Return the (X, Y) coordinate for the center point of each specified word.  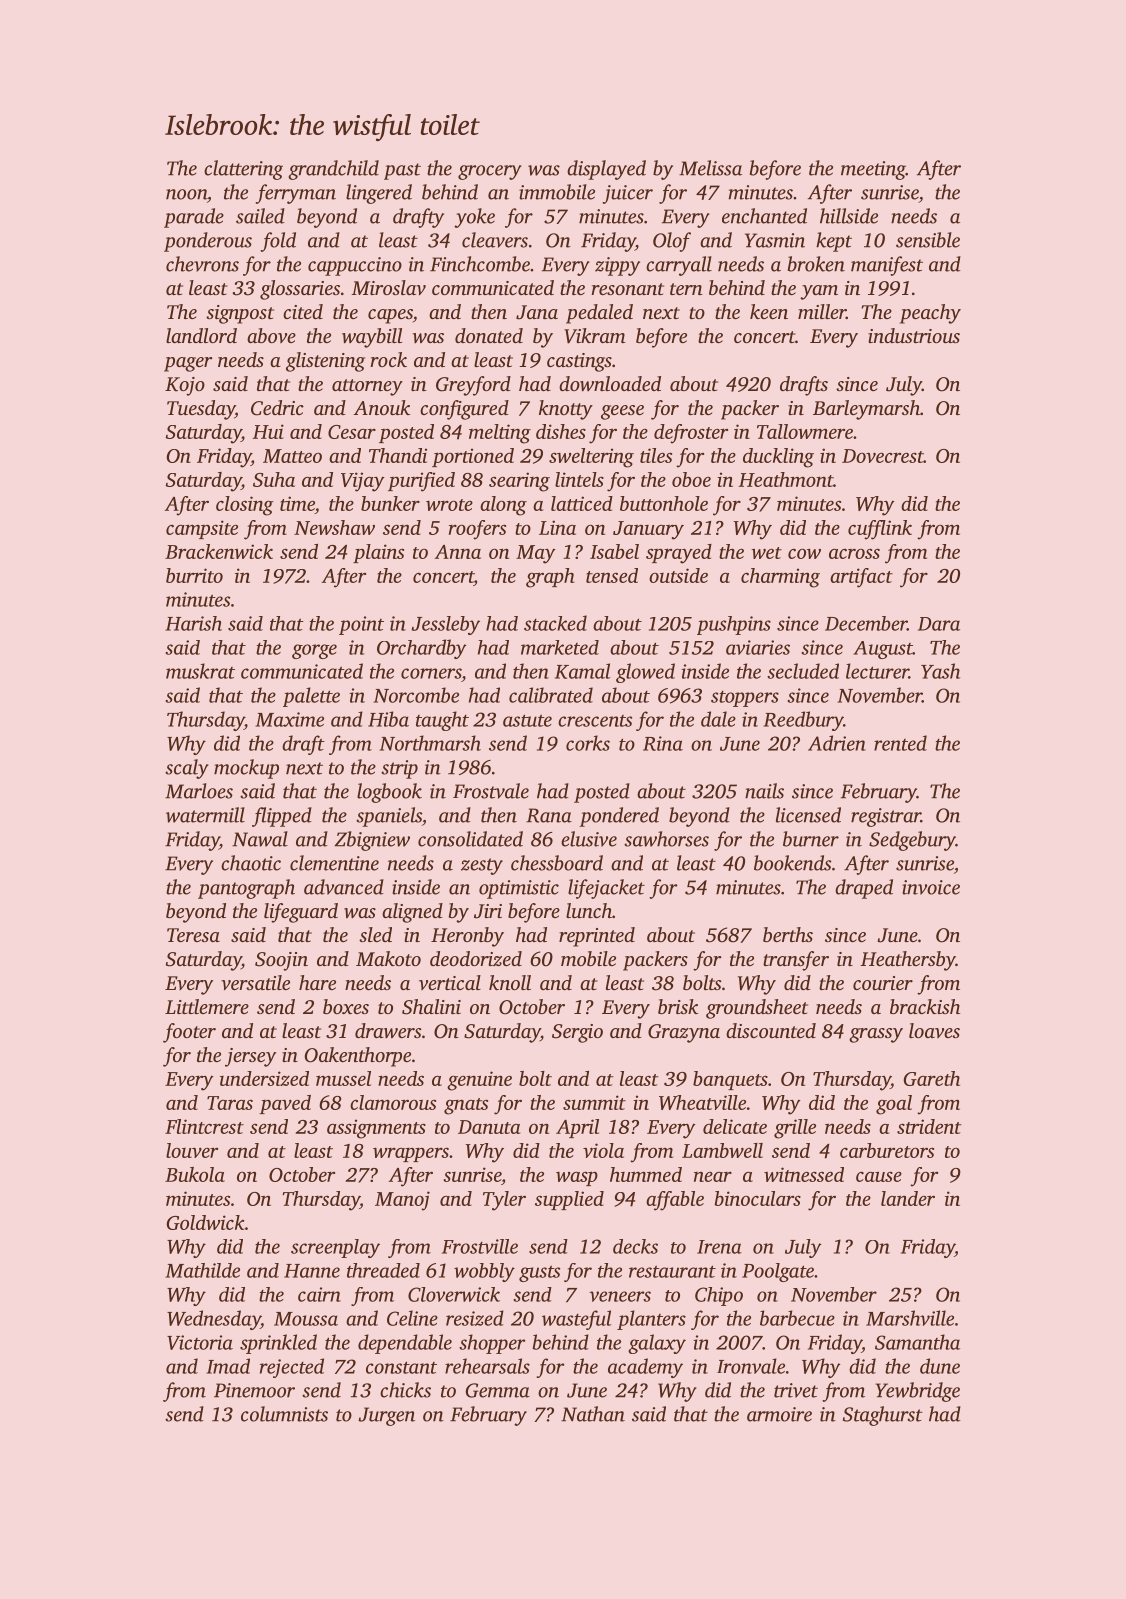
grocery (490, 172)
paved (285, 1104)
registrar (886, 817)
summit (594, 1102)
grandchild (333, 170)
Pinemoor (254, 1390)
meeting (873, 170)
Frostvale (491, 791)
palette (311, 697)
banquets (730, 1080)
